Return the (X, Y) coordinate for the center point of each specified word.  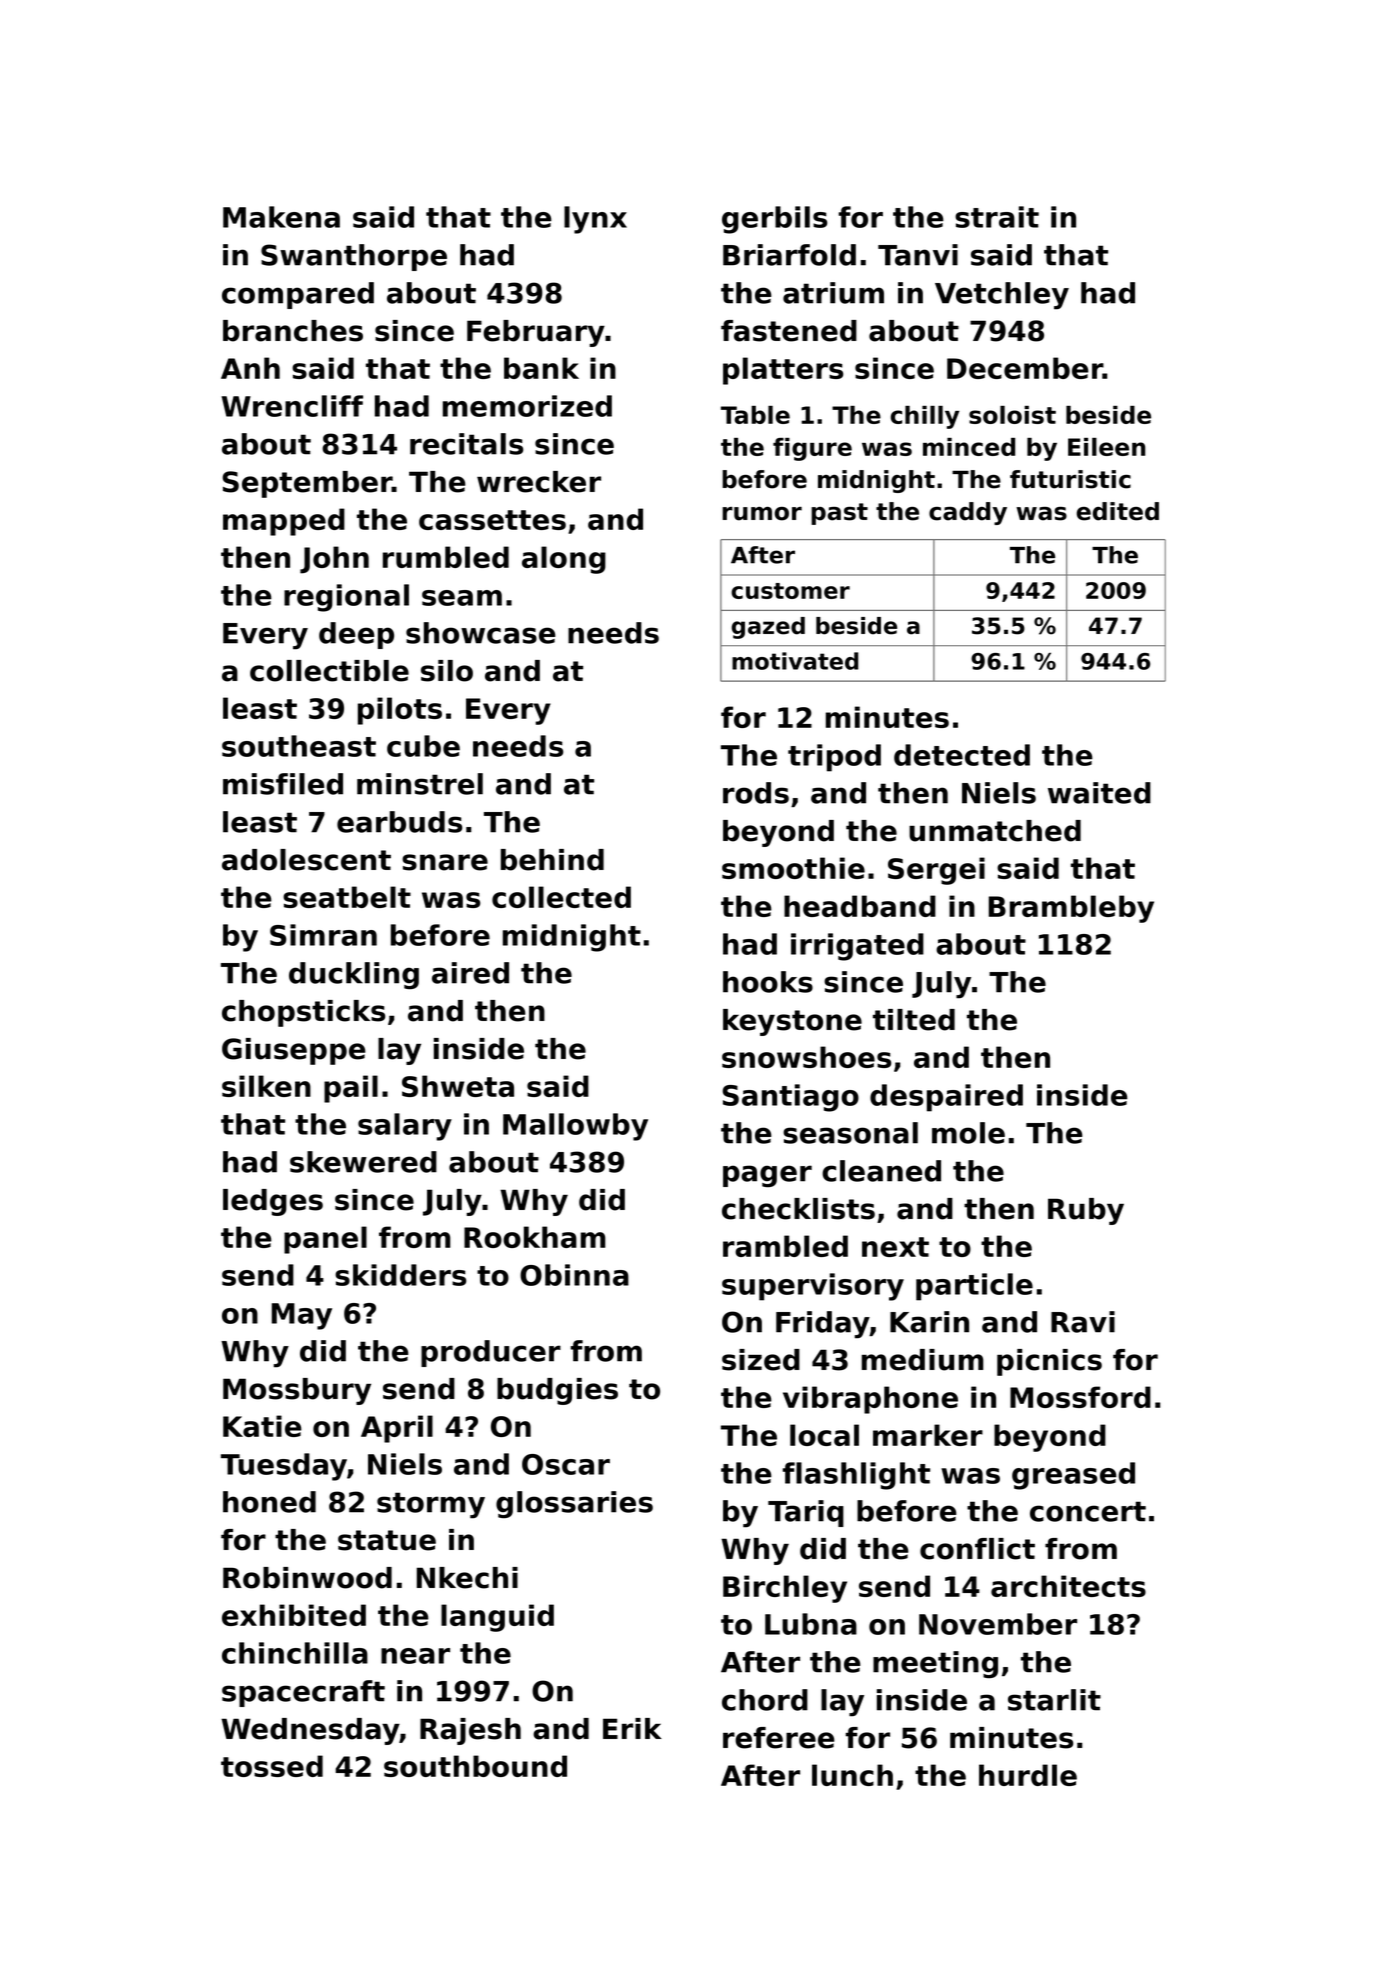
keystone (792, 1022)
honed (269, 1502)
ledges (273, 1202)
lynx (595, 220)
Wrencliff (292, 406)
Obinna (574, 1275)
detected (962, 755)
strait (997, 217)
